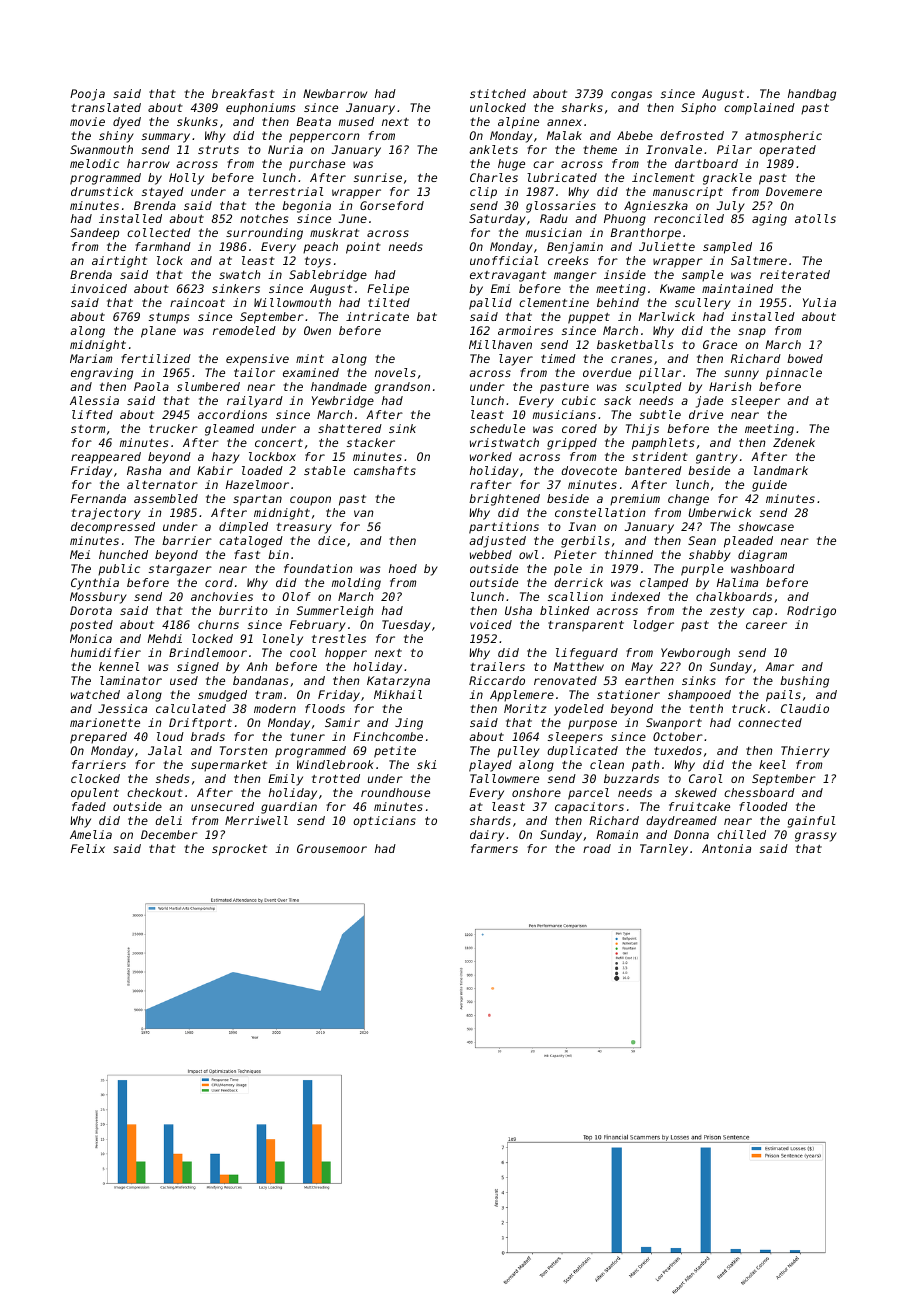 This screenshot has width=908, height=1316. I want to click on stitched, so click(498, 93).
